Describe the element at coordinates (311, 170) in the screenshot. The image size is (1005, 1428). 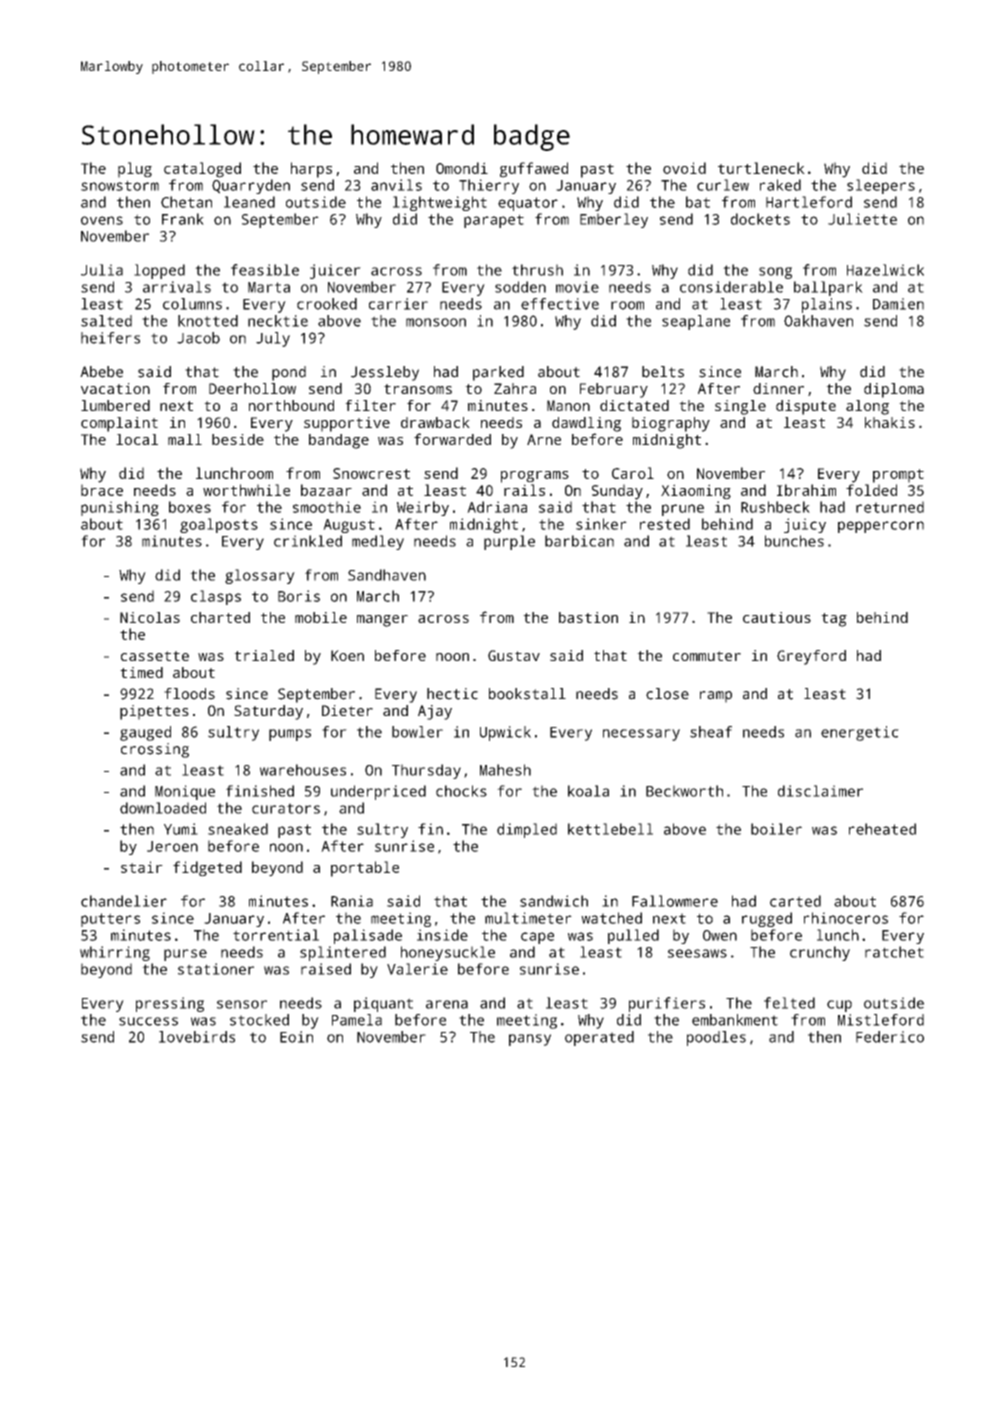
I see `harps` at that location.
